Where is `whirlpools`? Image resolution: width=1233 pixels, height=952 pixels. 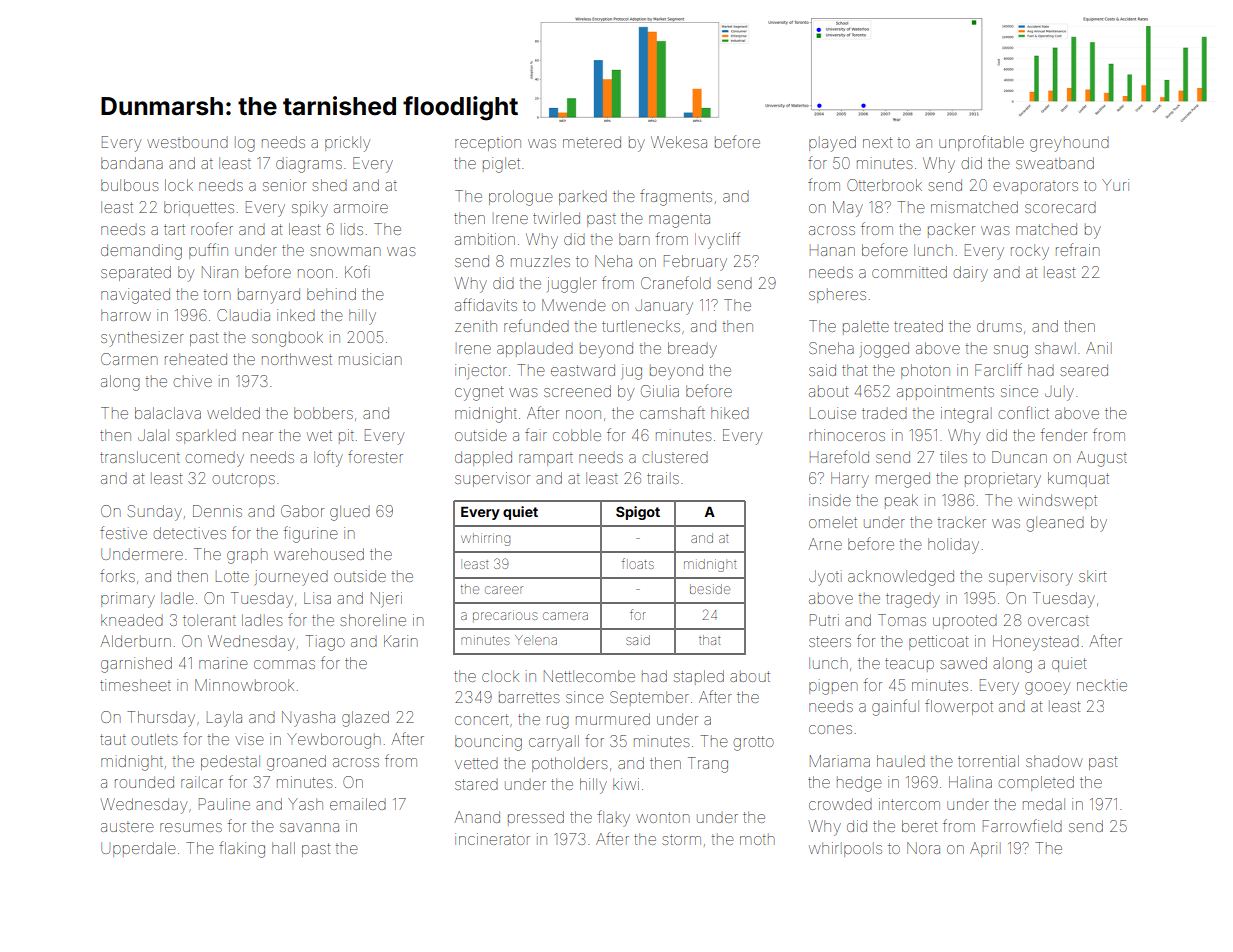 whirlpools is located at coordinates (845, 849).
